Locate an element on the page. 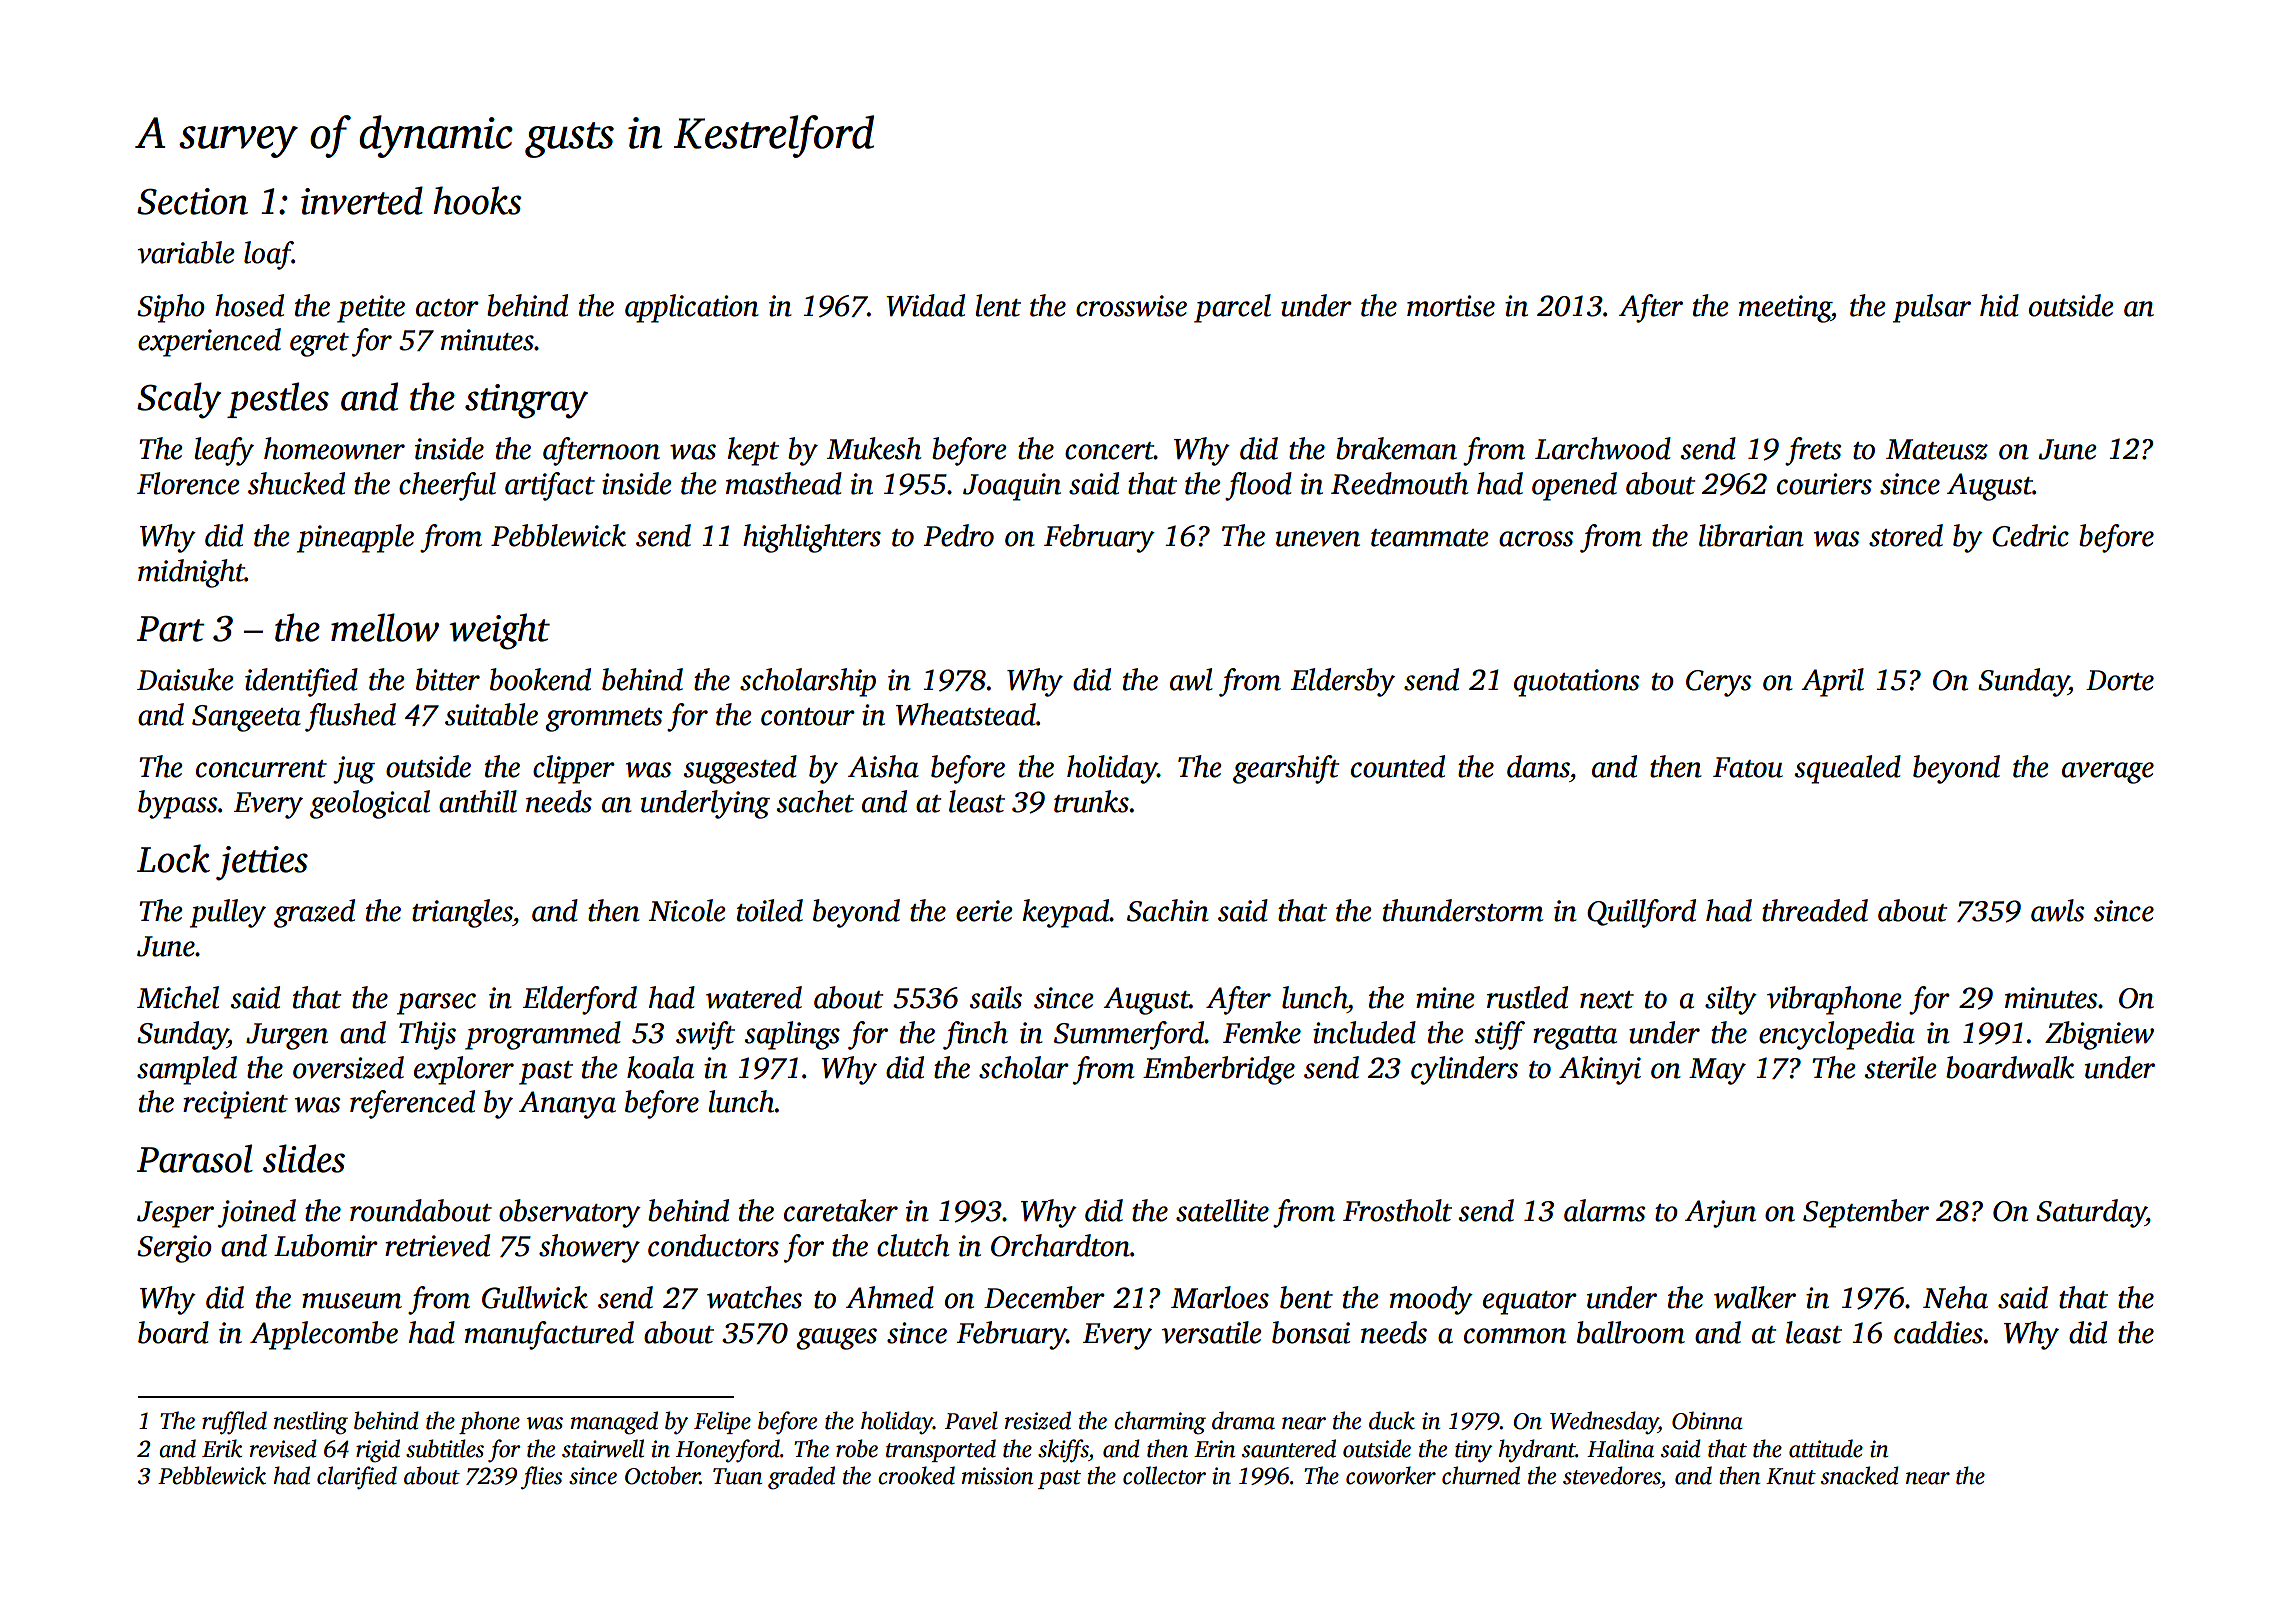  Part is located at coordinates (171, 629).
